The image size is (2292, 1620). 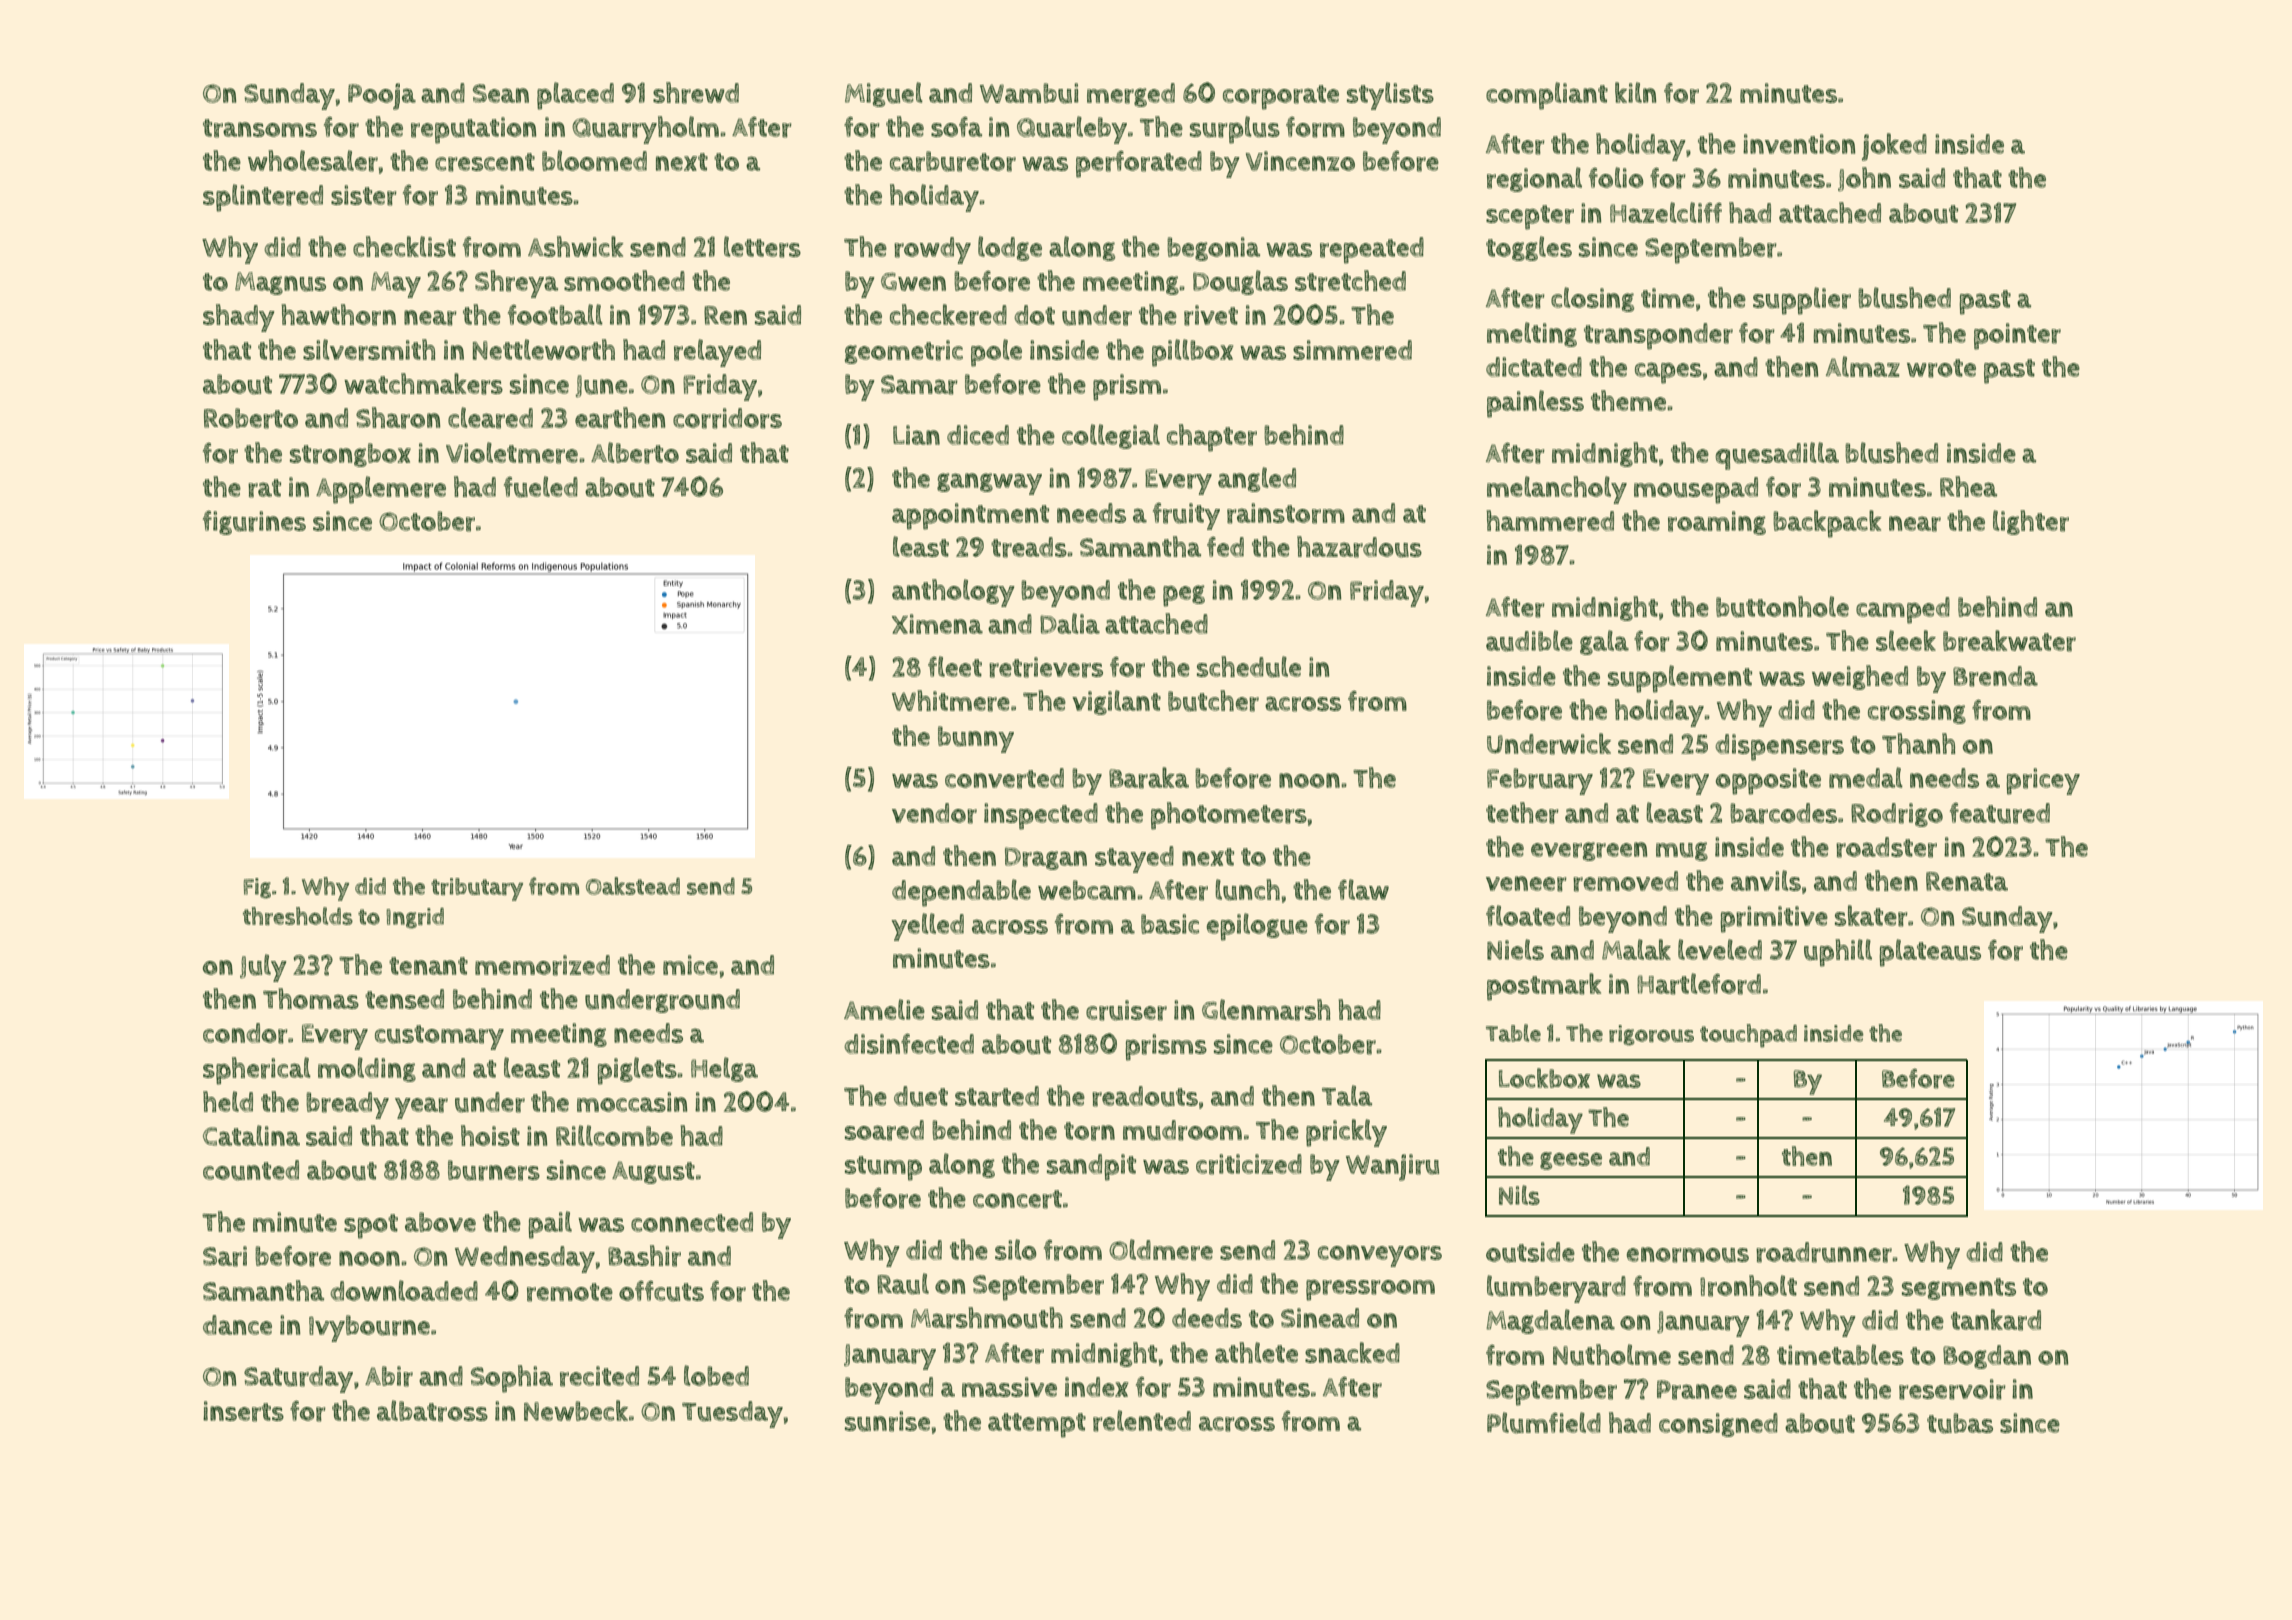 I want to click on Sean, so click(x=501, y=93).
